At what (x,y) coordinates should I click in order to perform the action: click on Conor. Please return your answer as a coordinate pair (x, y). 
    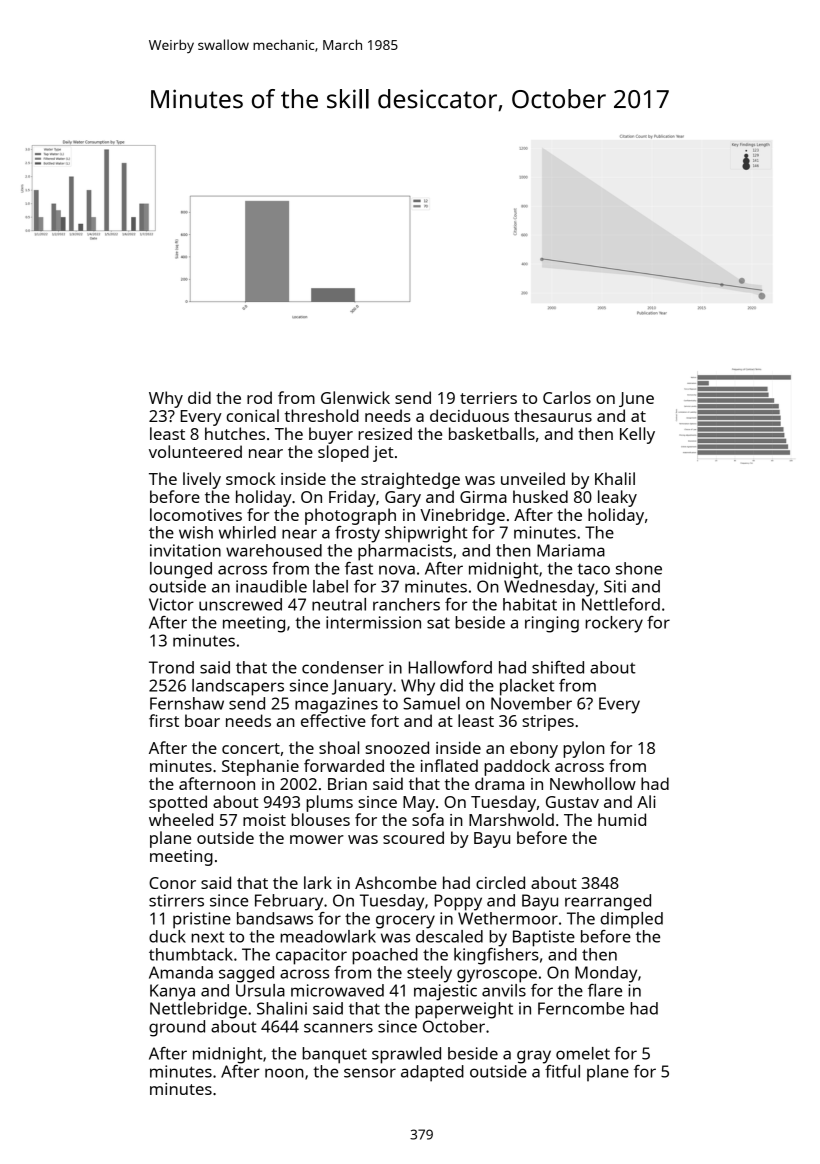
    Looking at the image, I should click on (172, 883).
